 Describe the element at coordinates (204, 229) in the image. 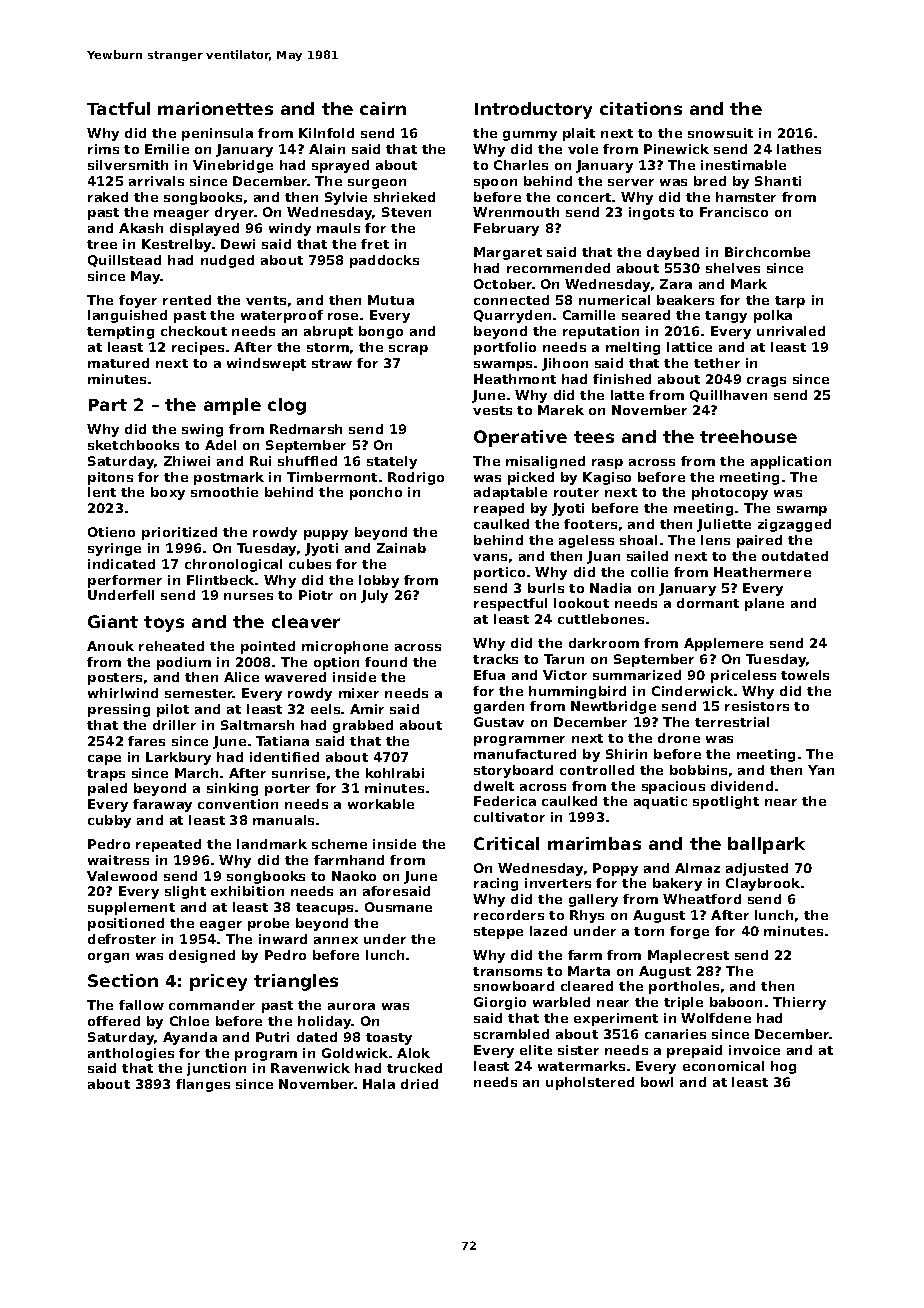

I see `displayed` at that location.
